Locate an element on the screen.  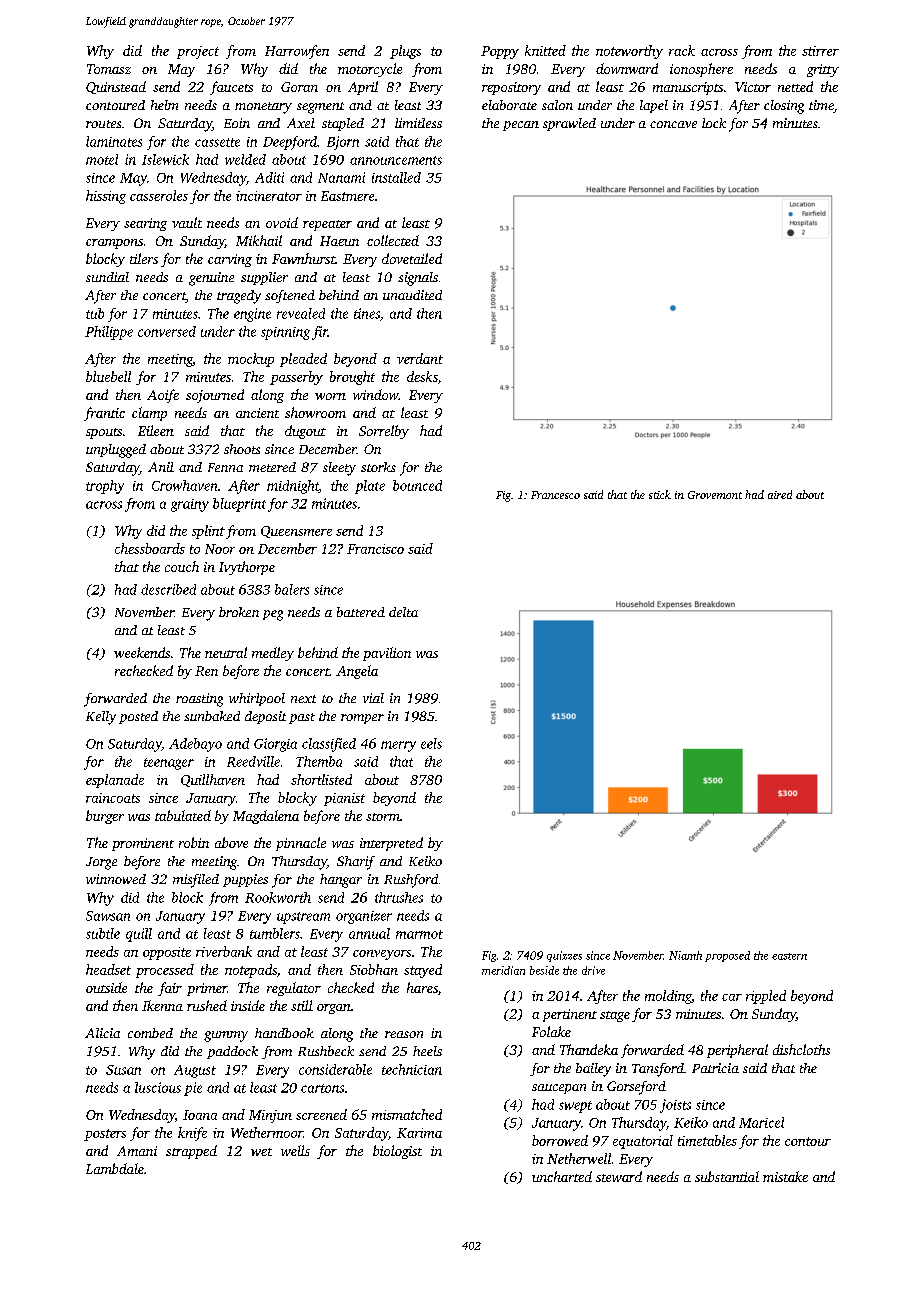
plugs is located at coordinates (405, 52).
